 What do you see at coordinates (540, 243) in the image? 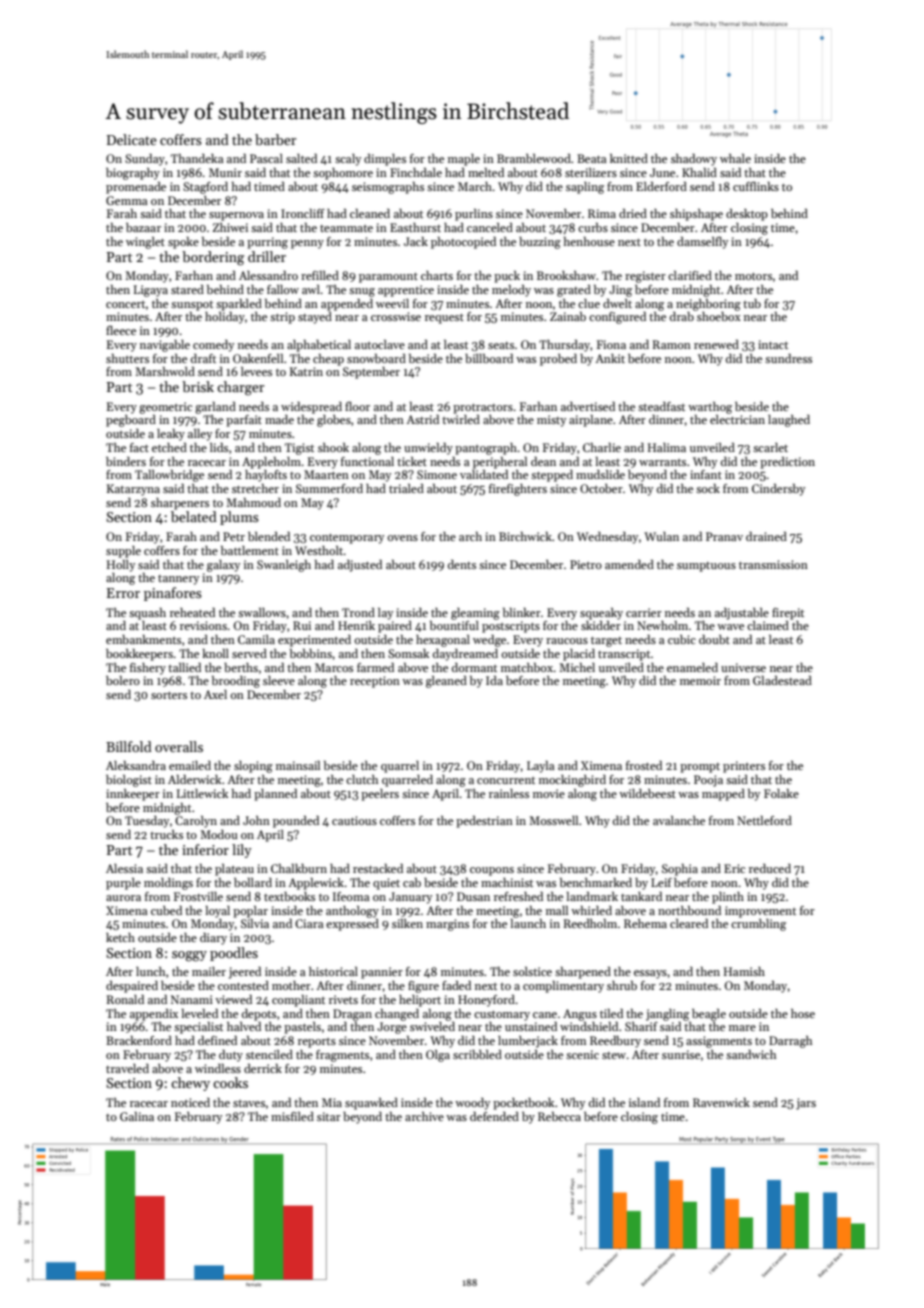
I see `buzzing` at bounding box center [540, 243].
